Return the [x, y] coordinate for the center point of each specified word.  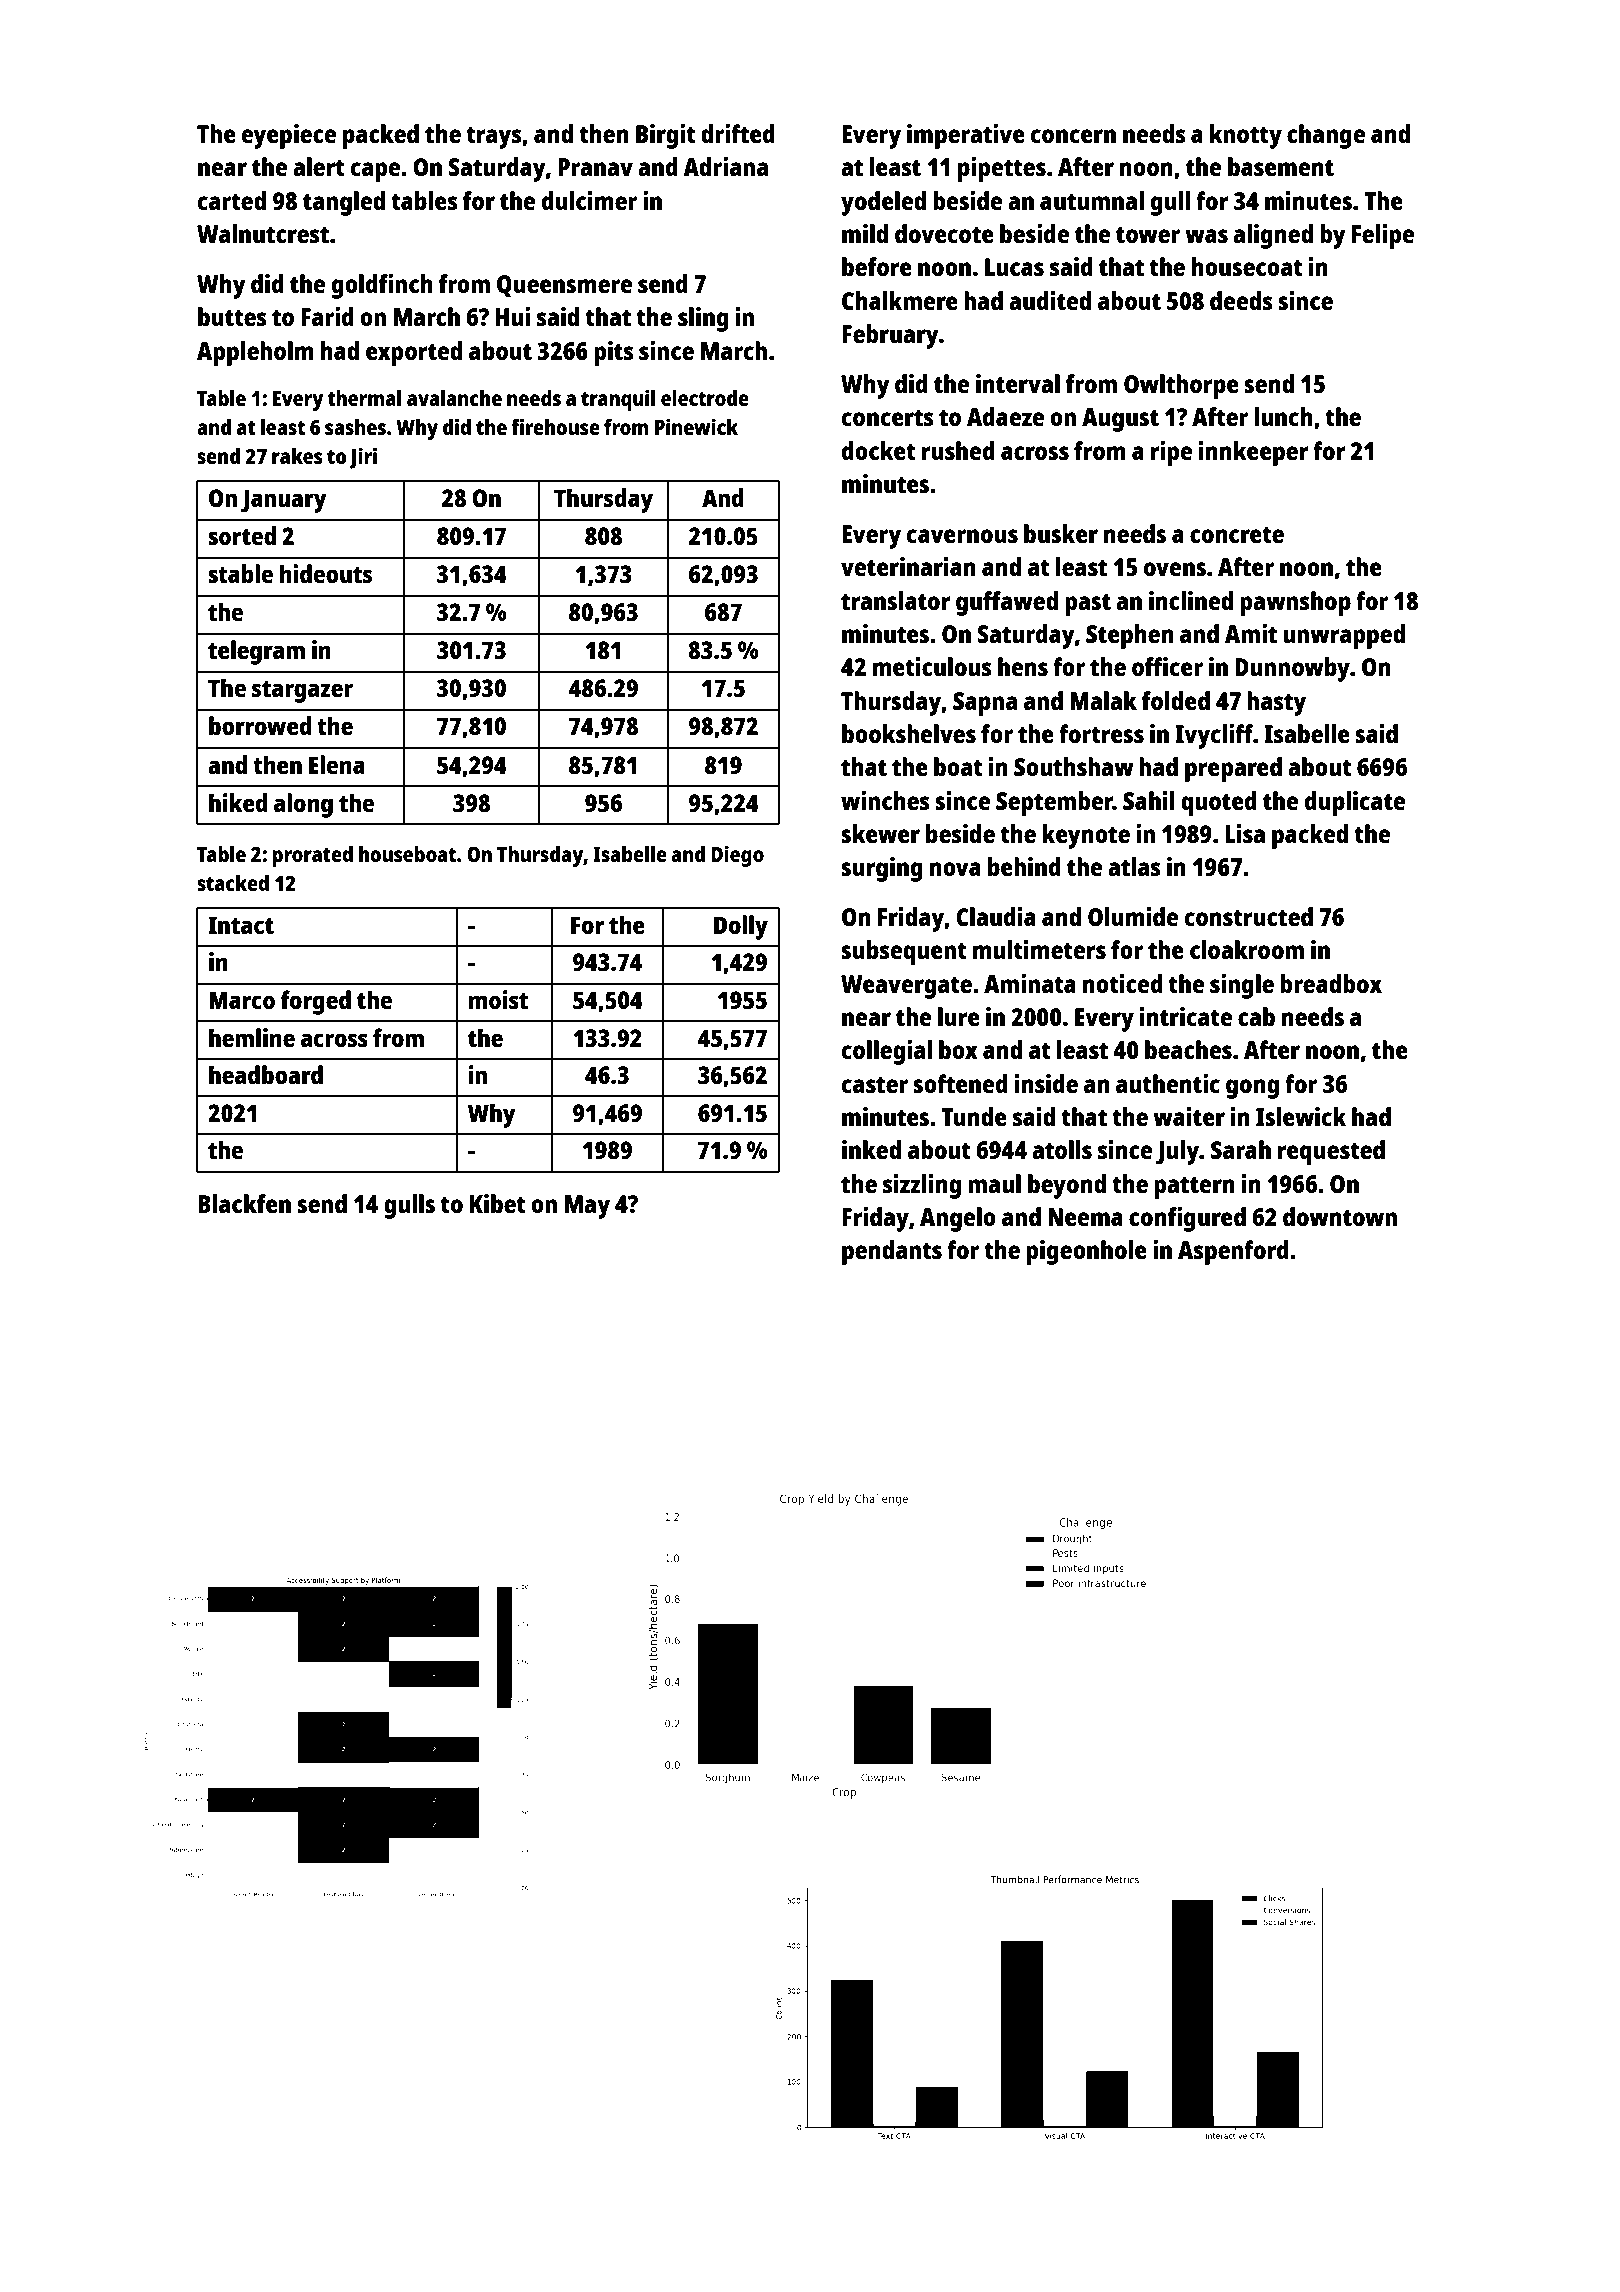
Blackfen [244, 1203]
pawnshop [1295, 603]
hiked [238, 802]
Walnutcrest [263, 233]
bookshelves [909, 733]
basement [1281, 166]
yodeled [883, 203]
